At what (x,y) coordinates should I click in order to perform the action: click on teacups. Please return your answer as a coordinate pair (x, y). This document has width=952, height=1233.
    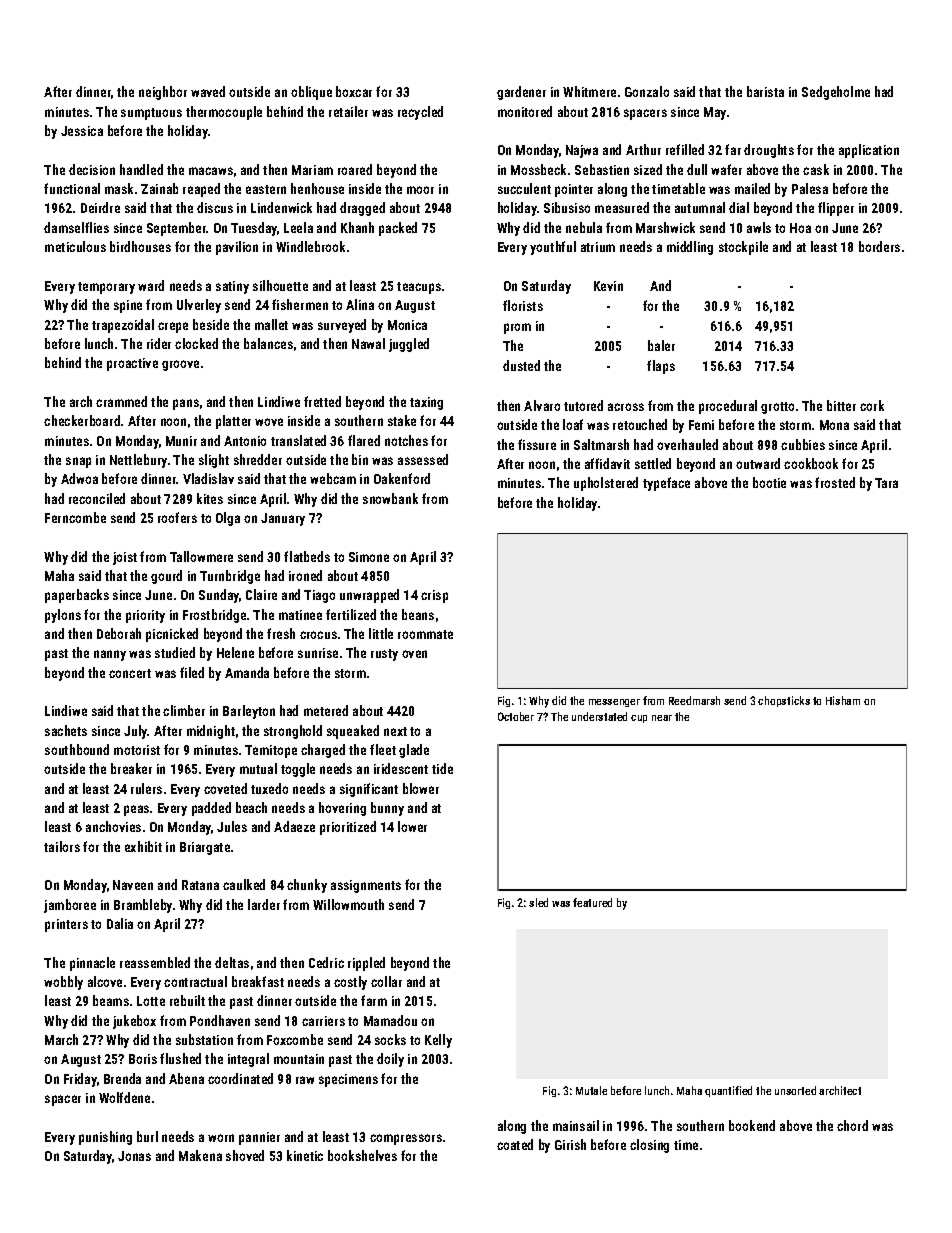
    Looking at the image, I should click on (419, 288).
